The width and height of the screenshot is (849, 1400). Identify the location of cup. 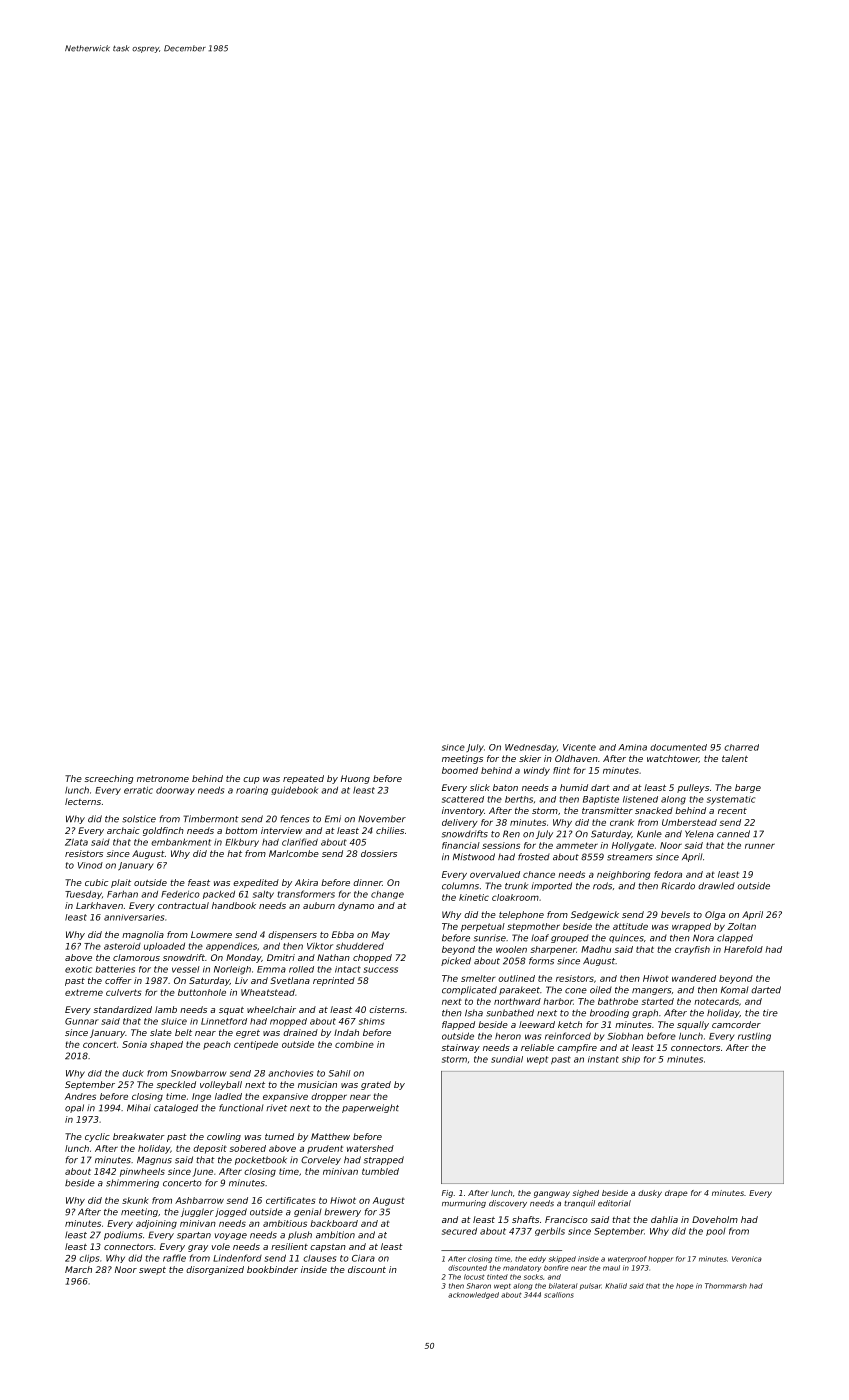
(251, 780).
